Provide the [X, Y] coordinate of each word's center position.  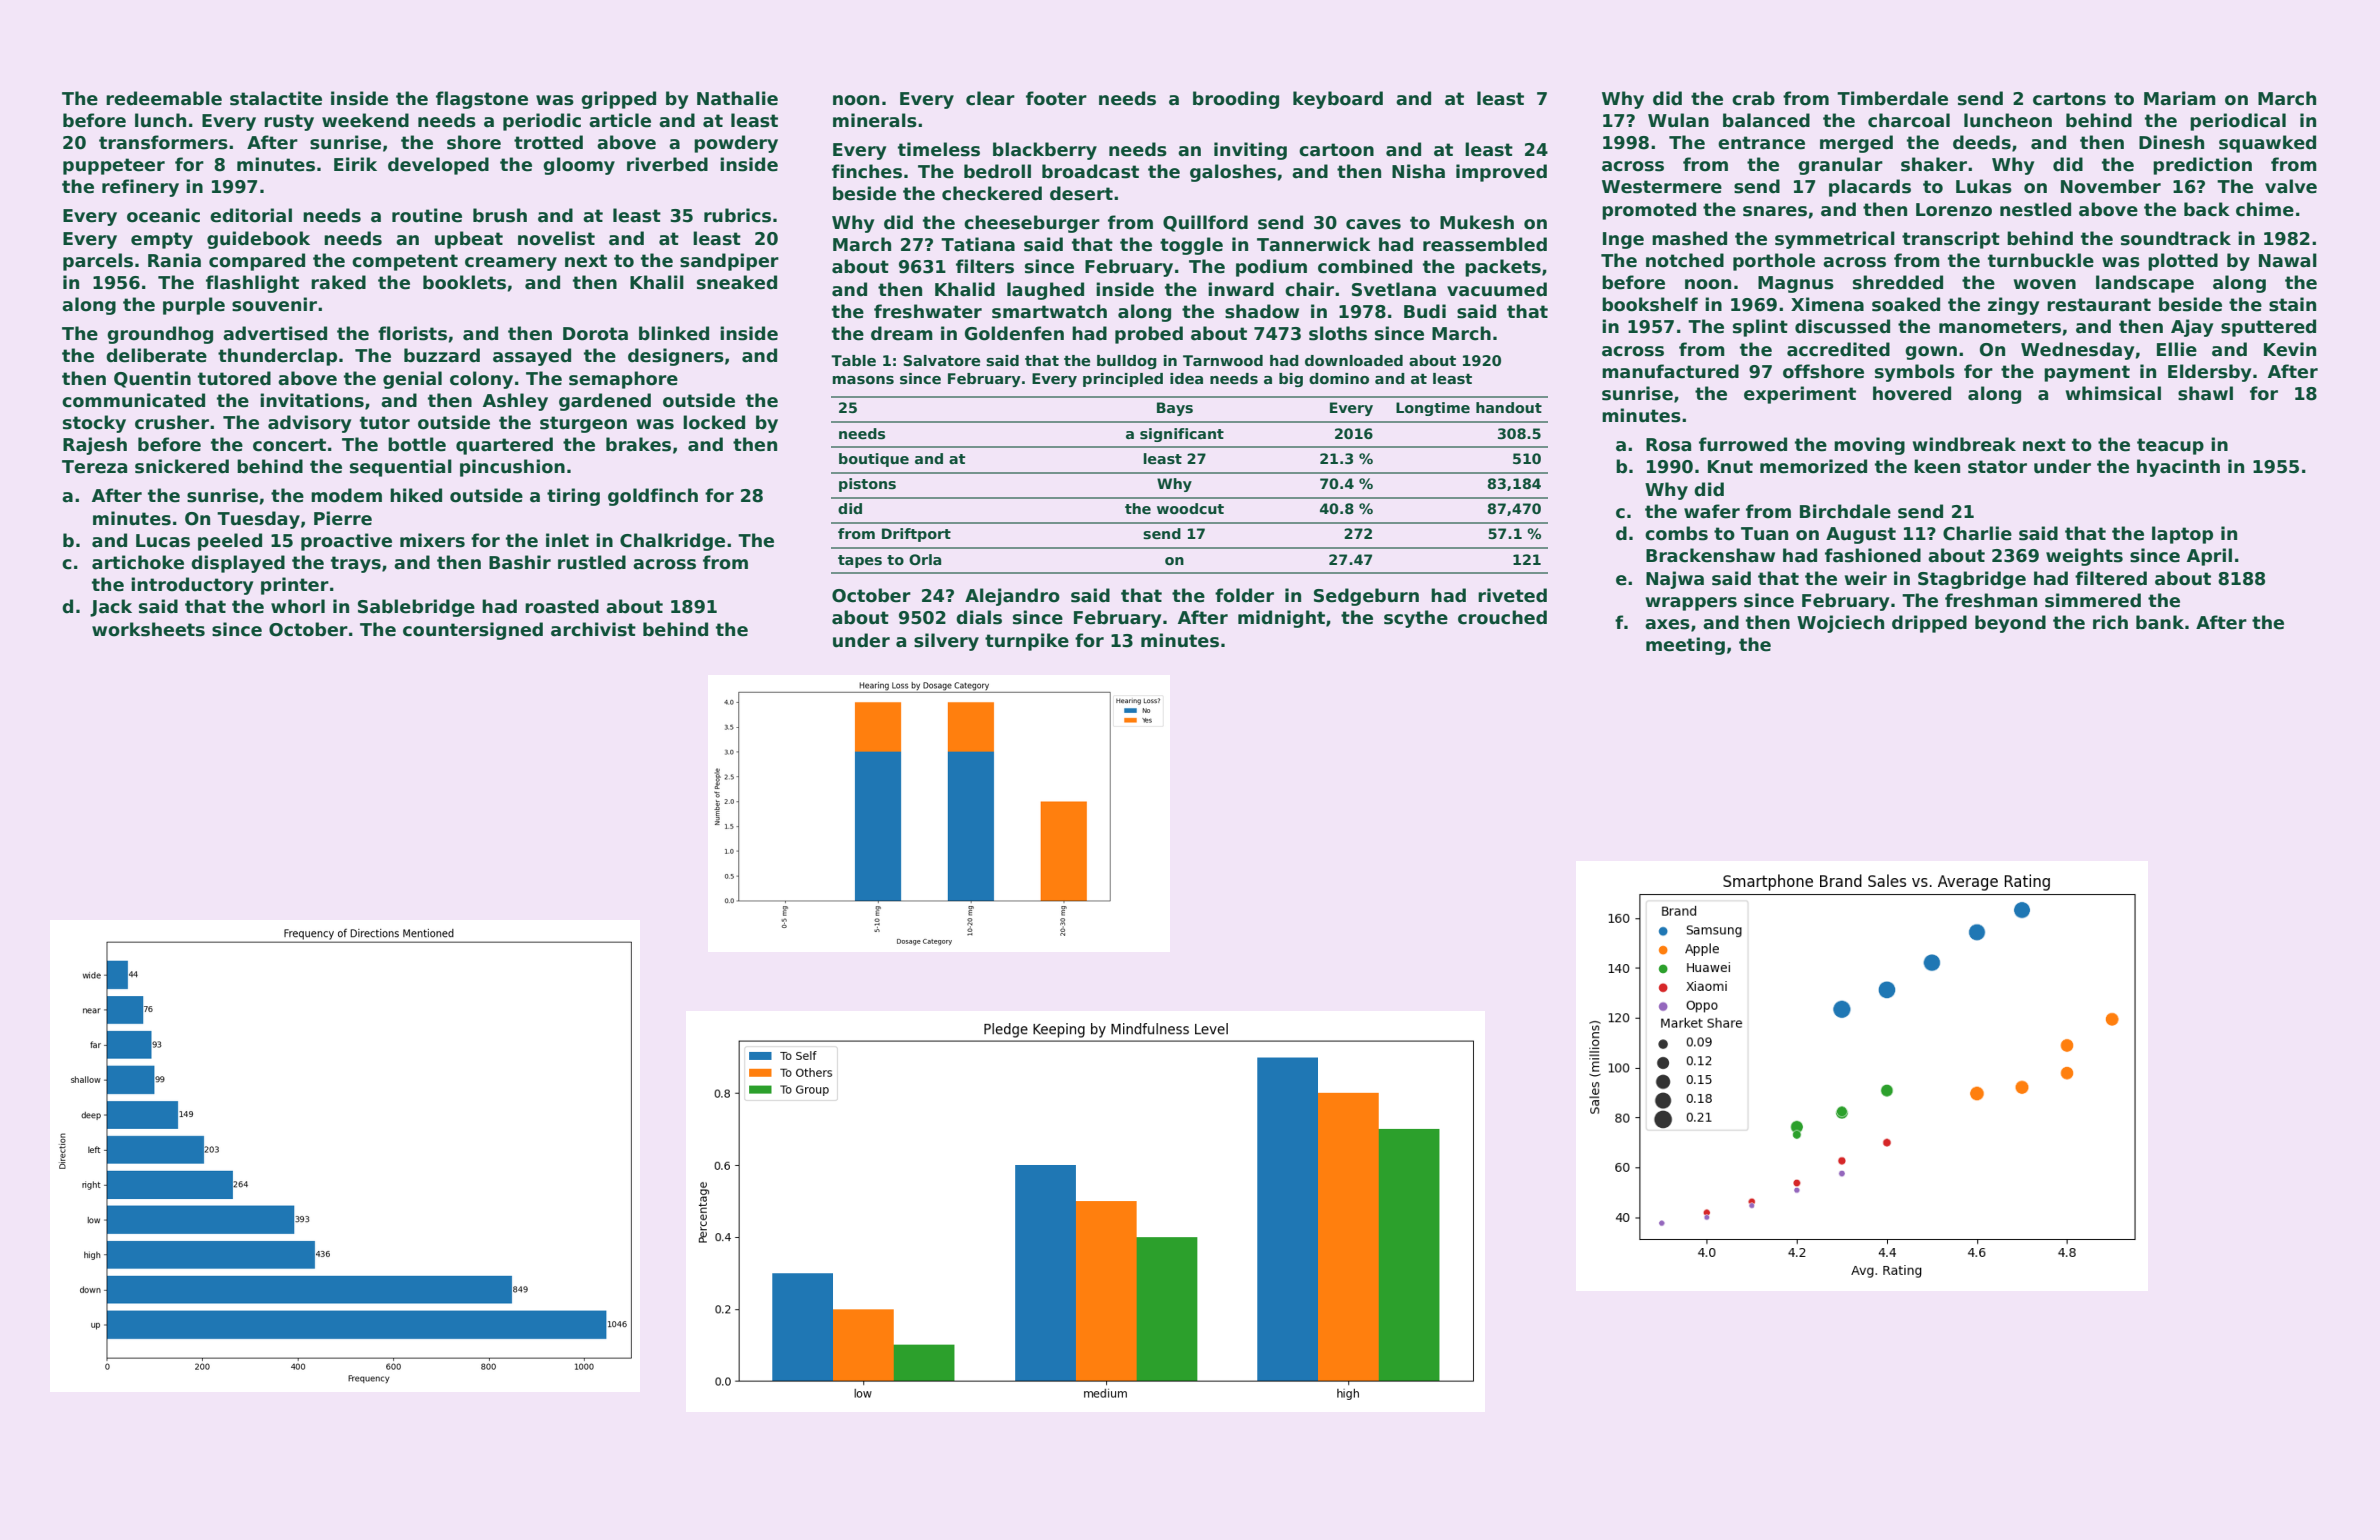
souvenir [274, 304]
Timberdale [1892, 98]
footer [1056, 98]
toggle [1191, 246]
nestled [2035, 209]
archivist [593, 629]
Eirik [355, 164]
